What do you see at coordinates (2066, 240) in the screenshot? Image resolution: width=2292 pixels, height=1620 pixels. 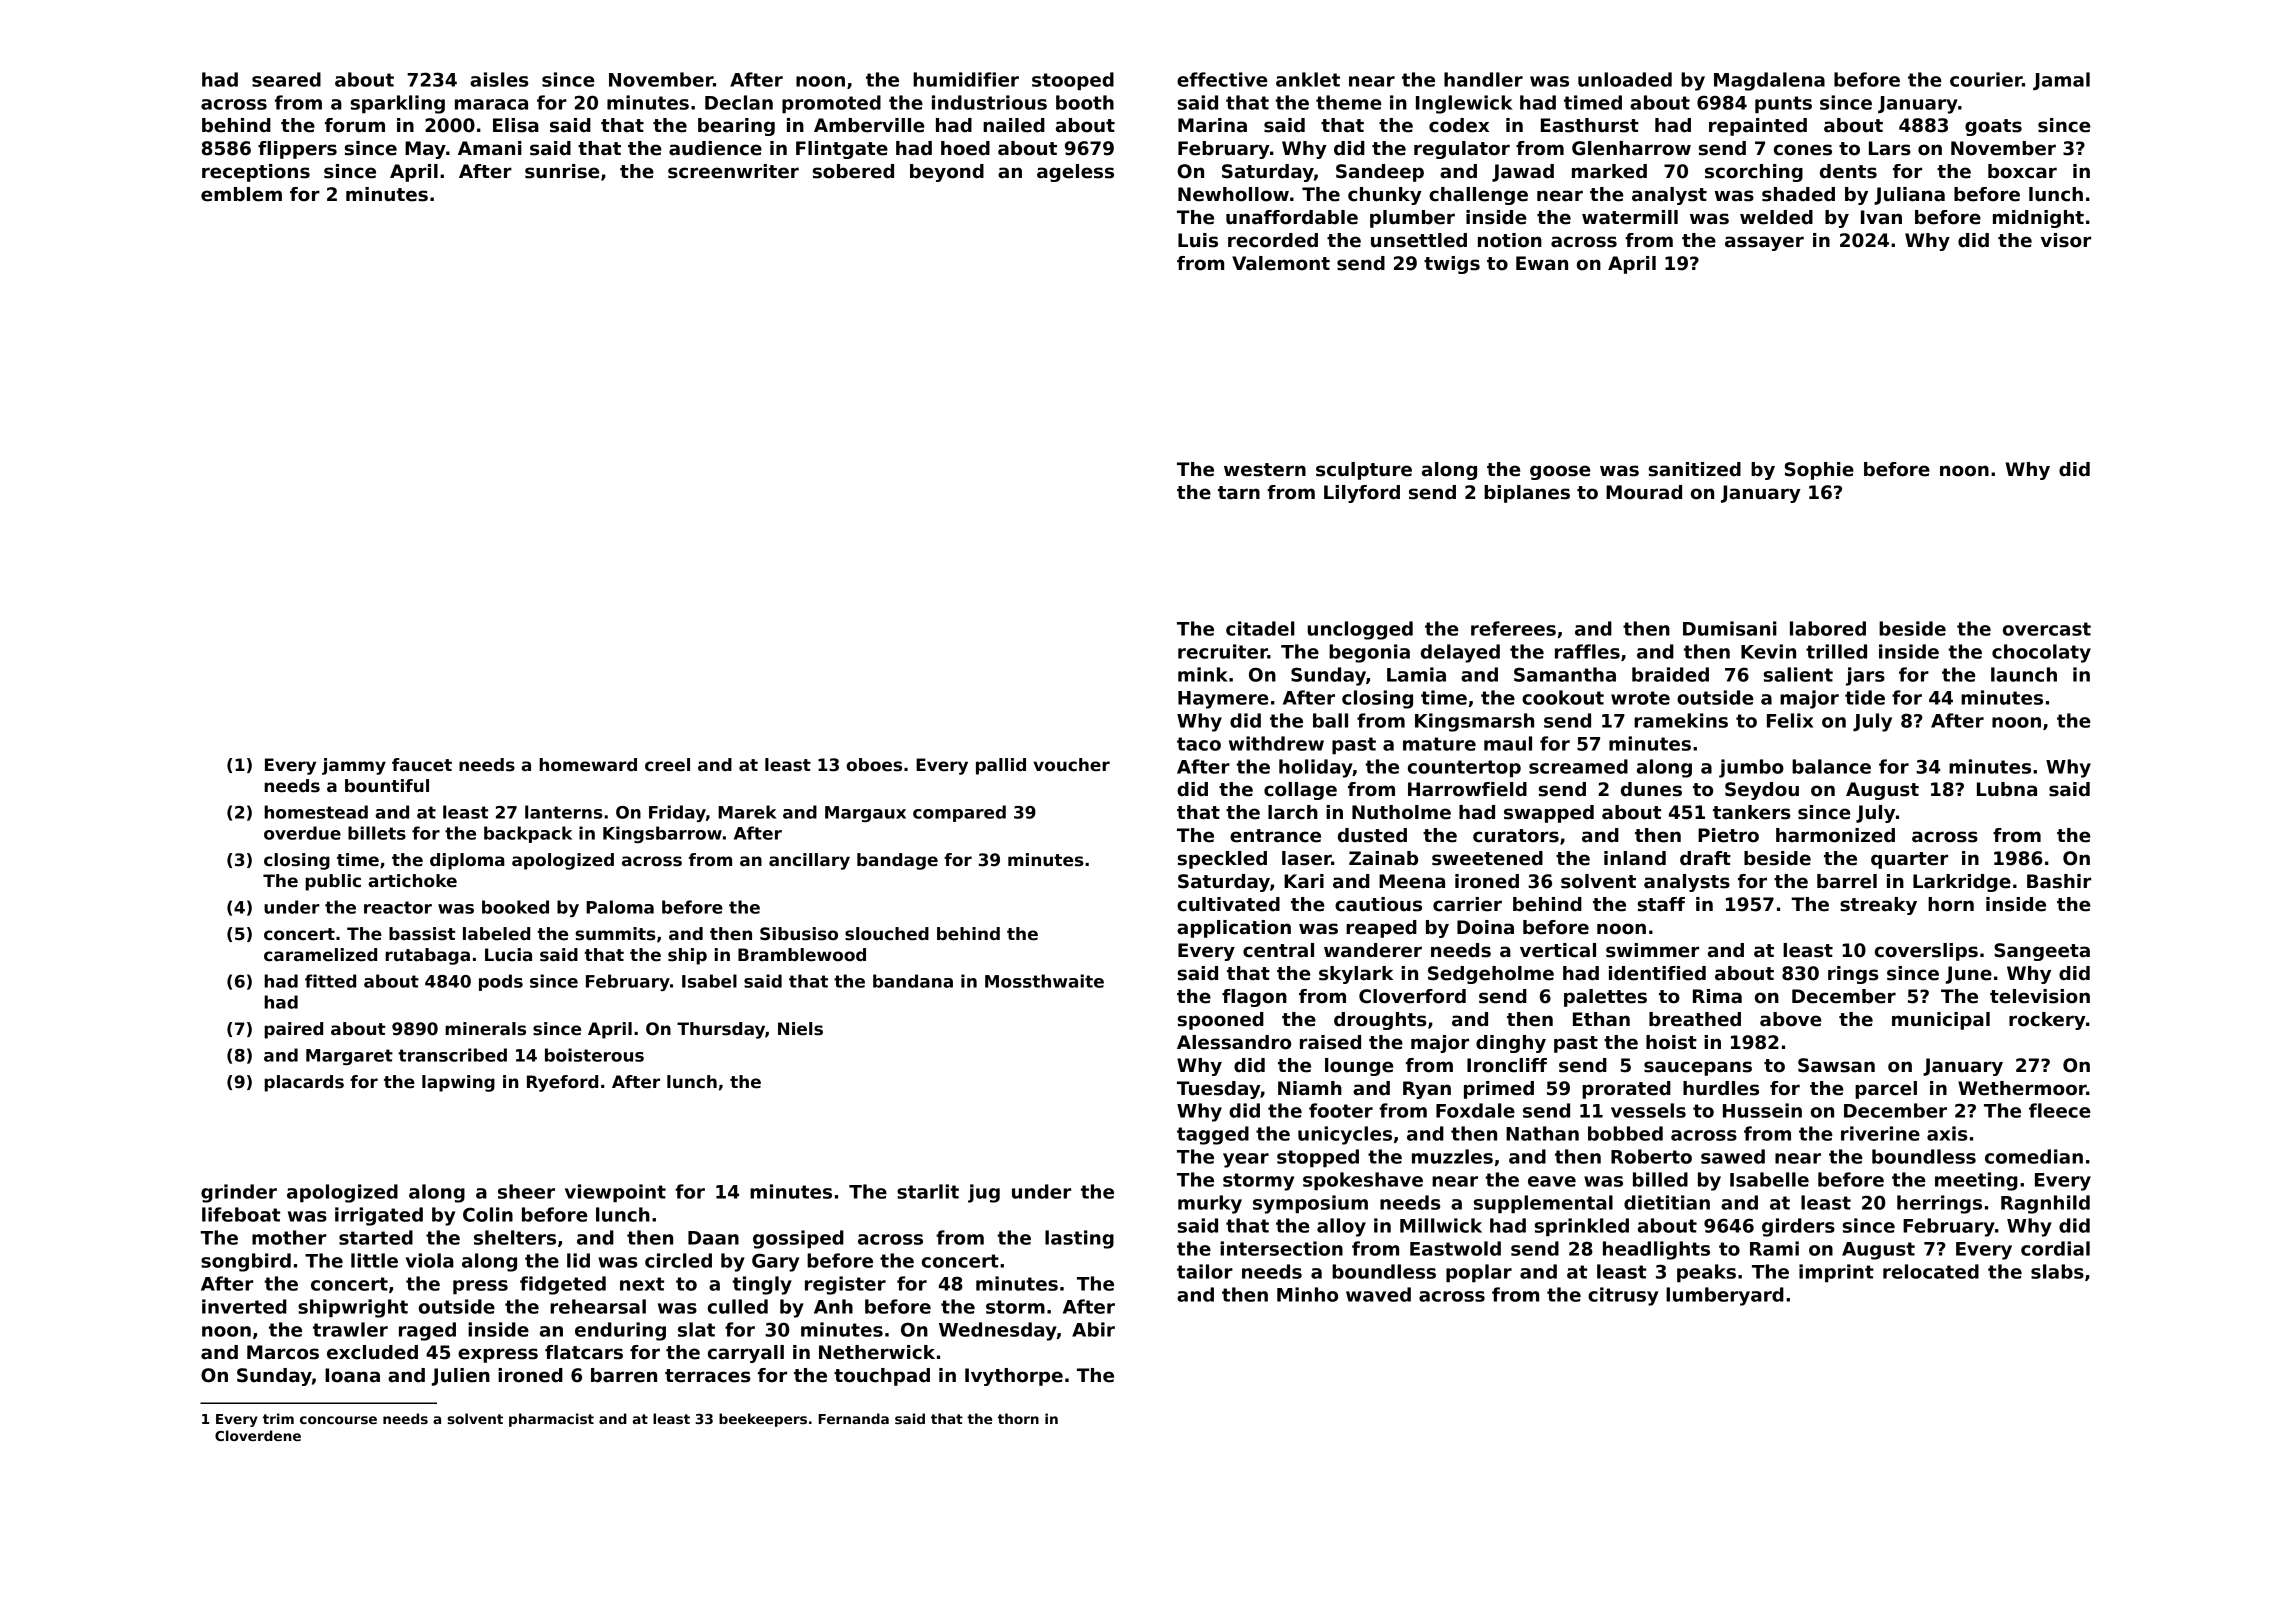 I see `visor` at bounding box center [2066, 240].
